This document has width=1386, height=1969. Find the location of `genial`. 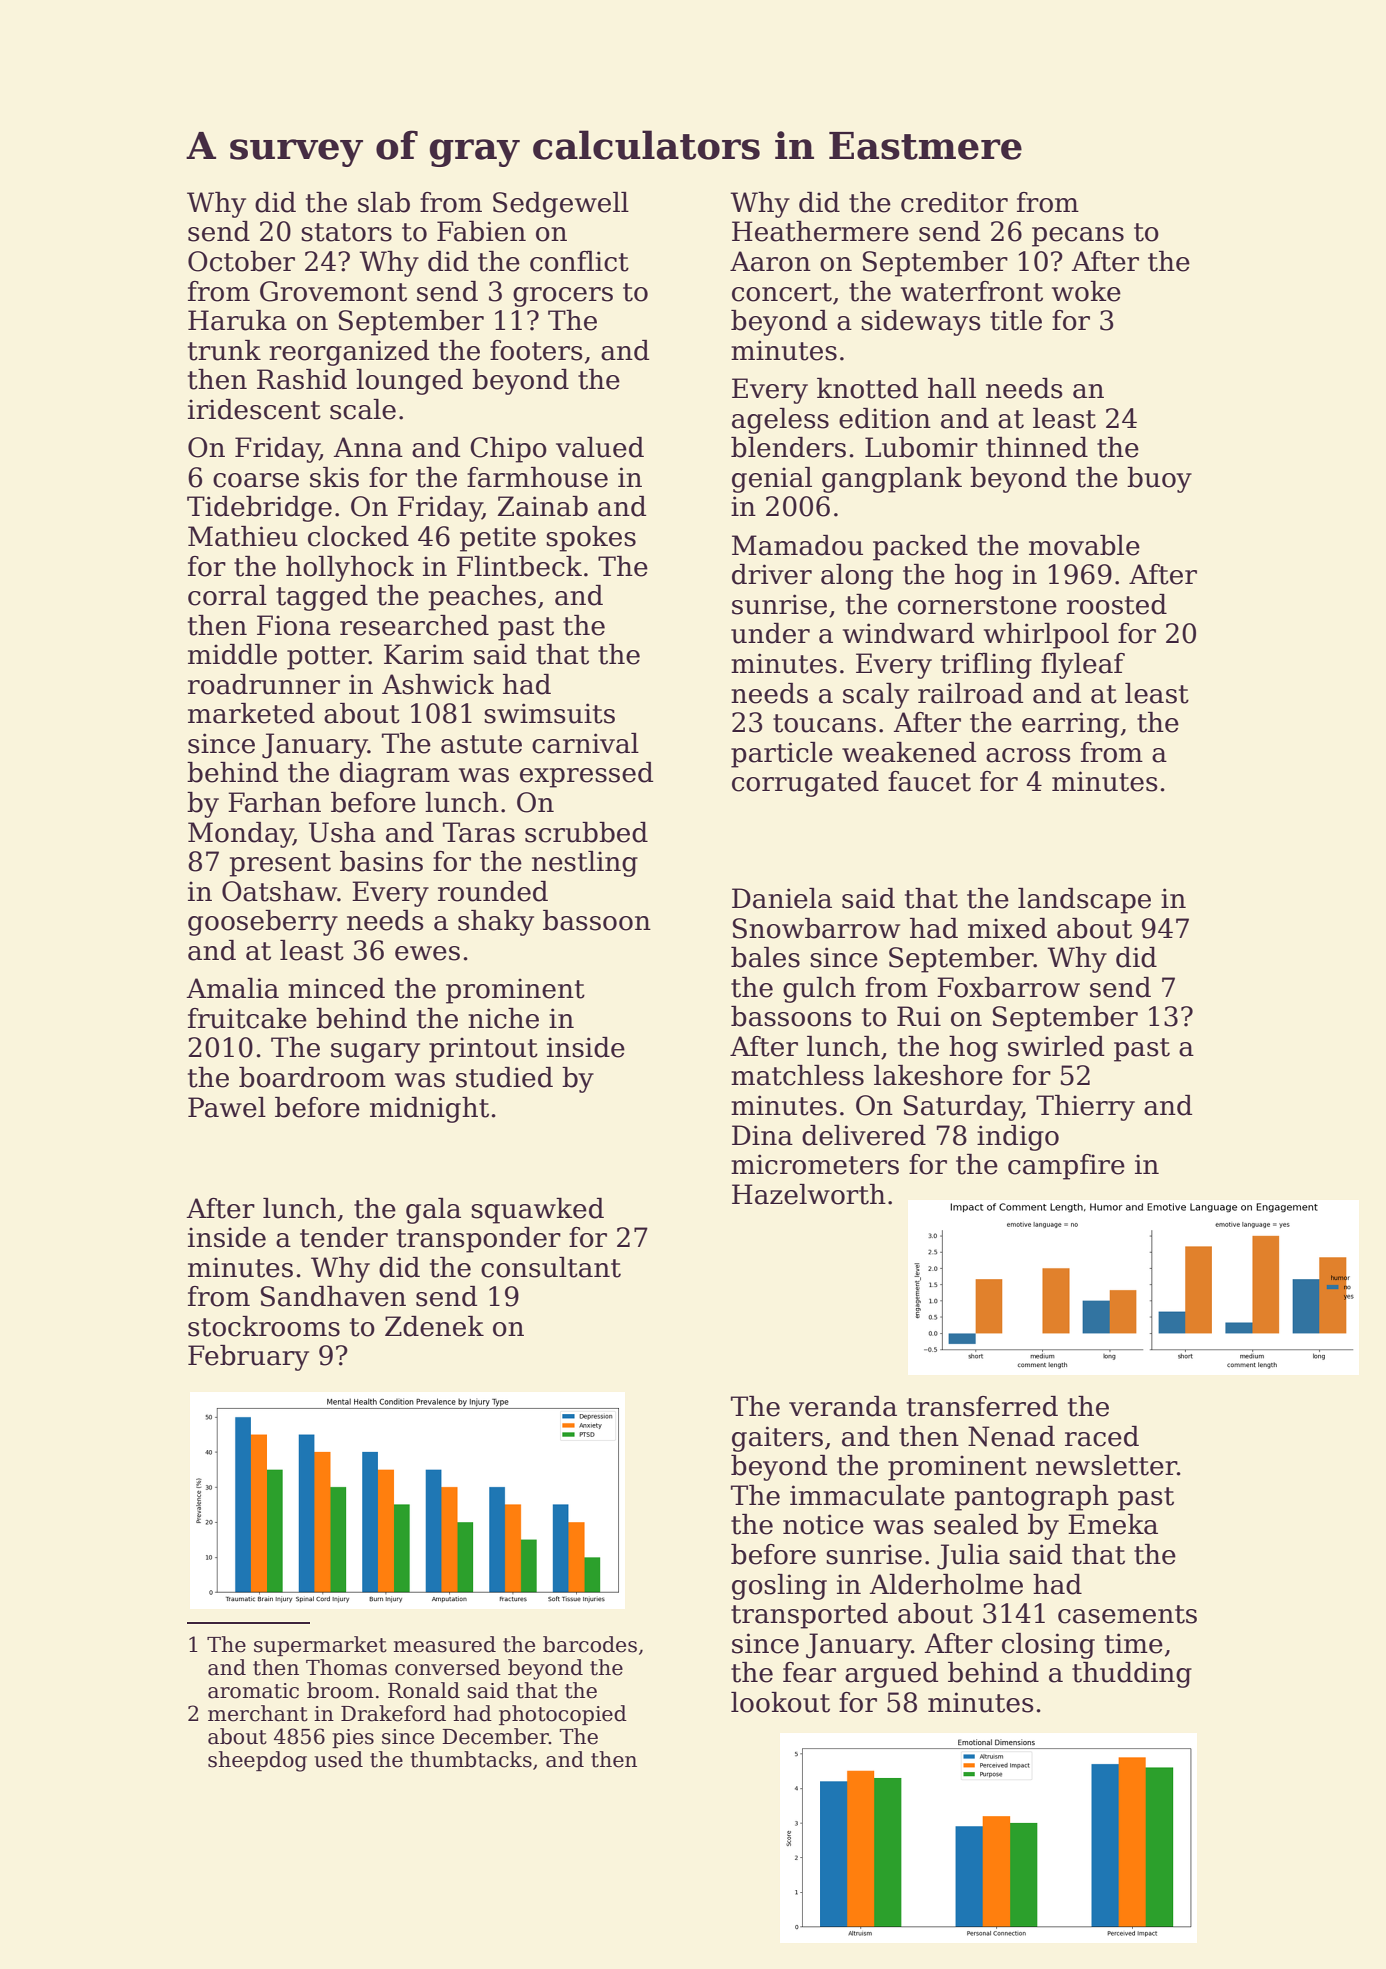

genial is located at coordinates (772, 480).
